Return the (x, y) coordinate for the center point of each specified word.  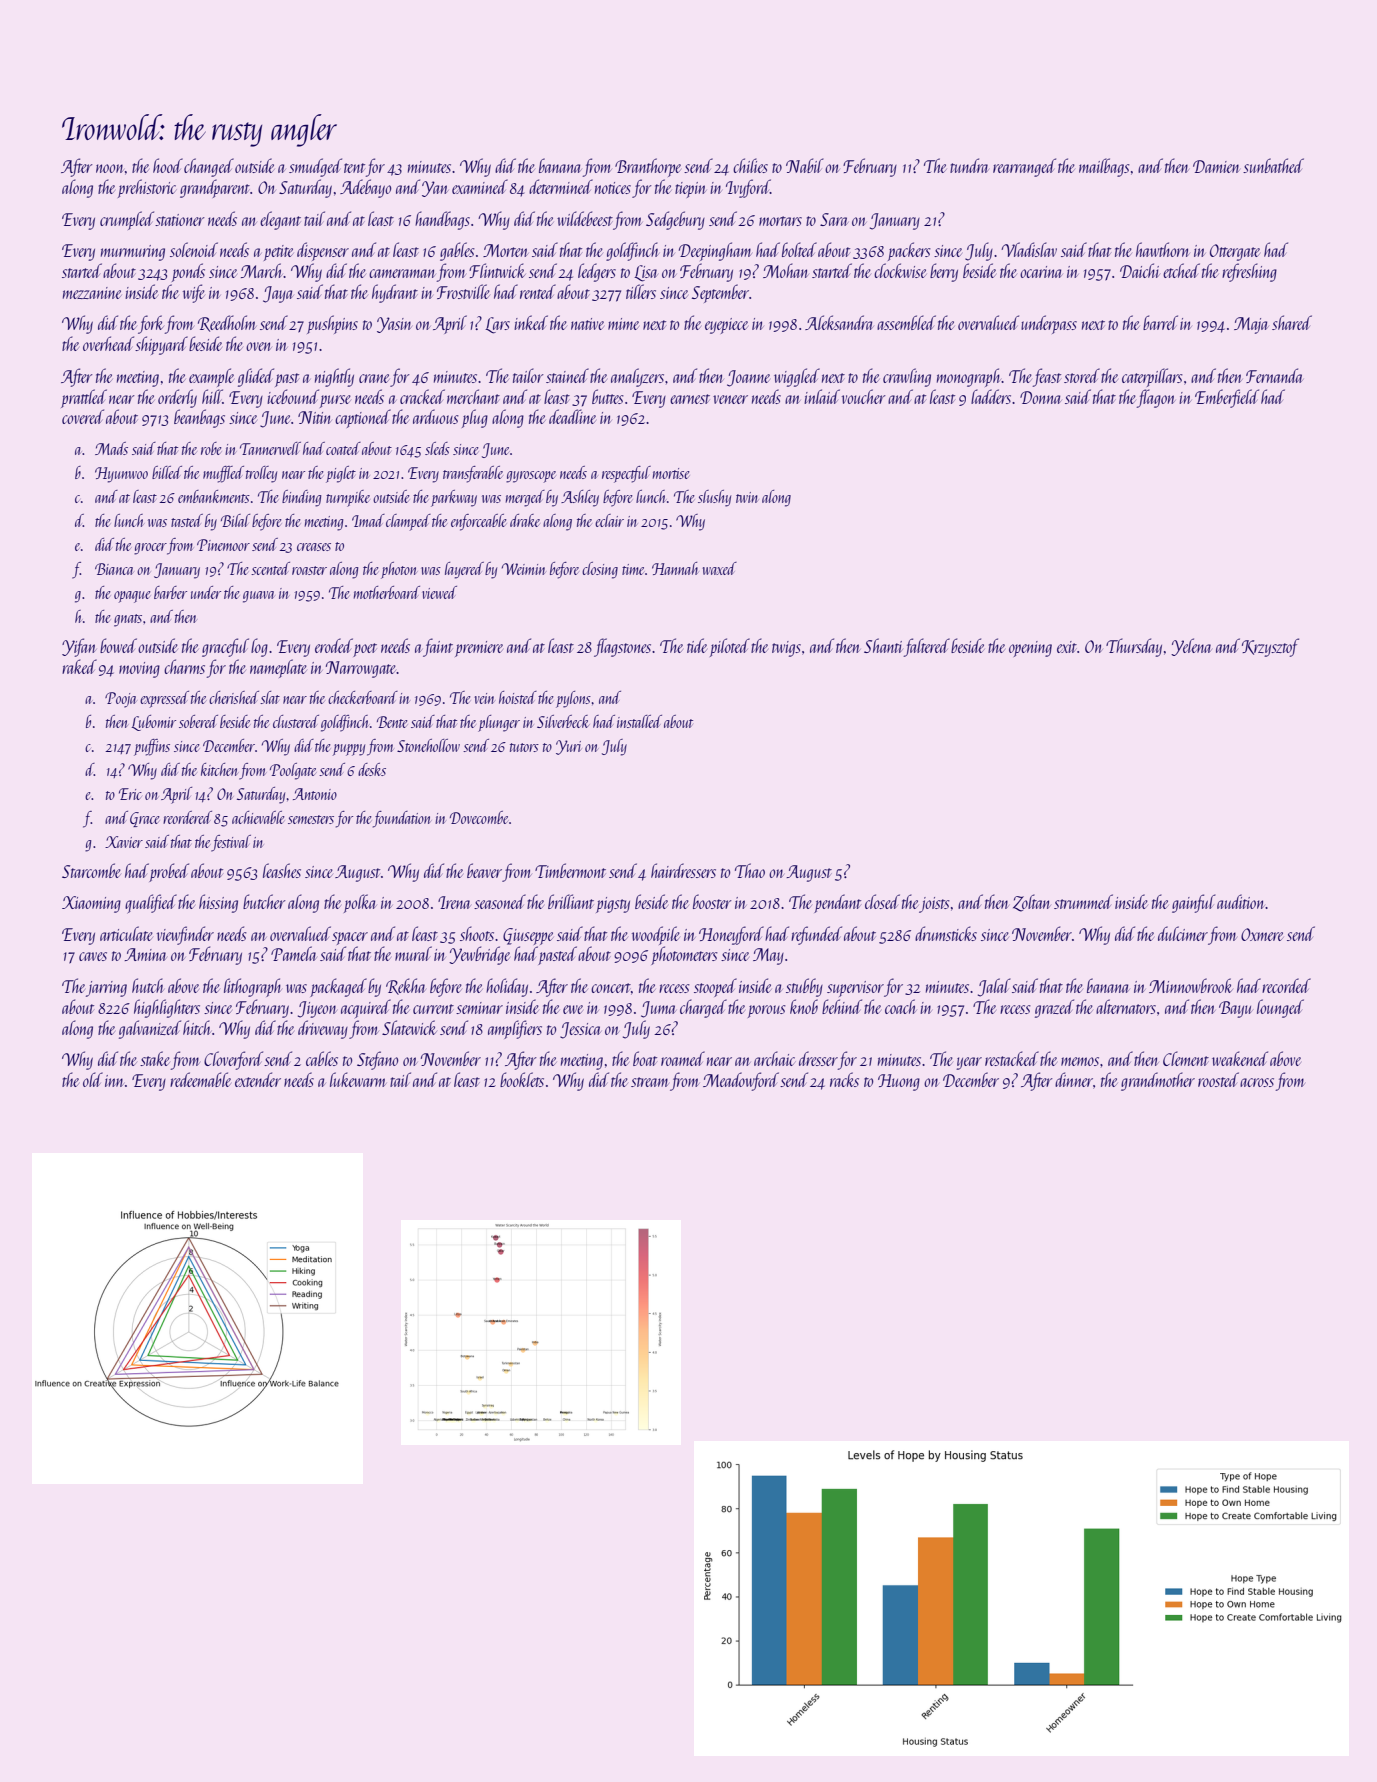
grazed (1054, 1008)
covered (83, 416)
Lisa (645, 273)
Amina (145, 954)
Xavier (124, 842)
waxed (720, 568)
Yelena (1191, 647)
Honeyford (731, 935)
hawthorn (1163, 249)
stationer (180, 220)
